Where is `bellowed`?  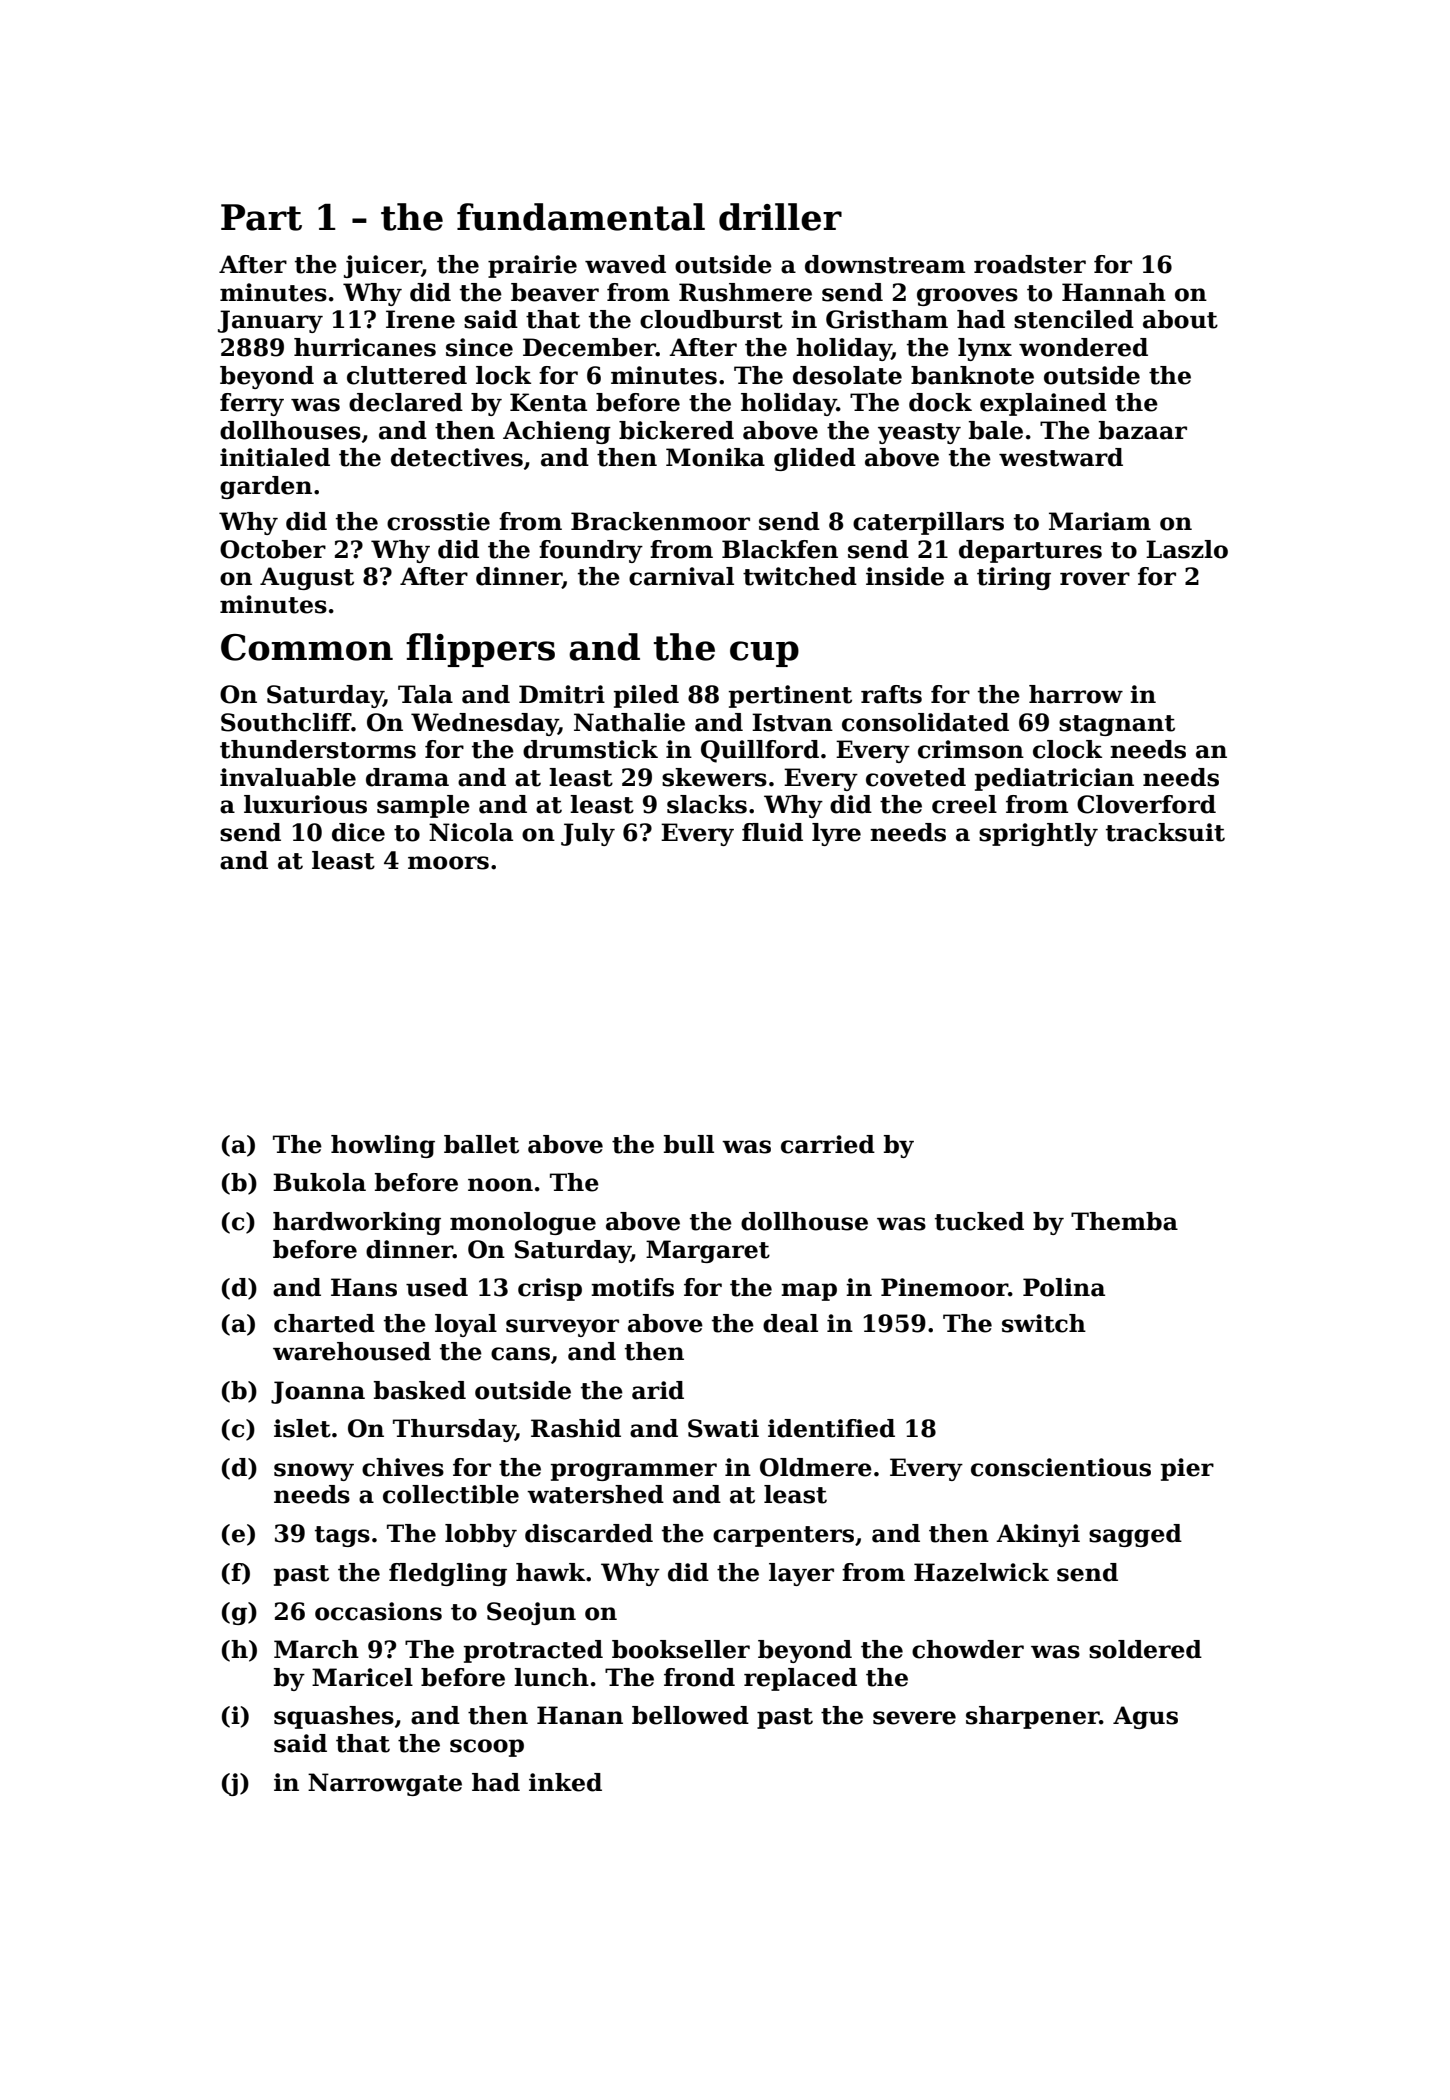
bellowed is located at coordinates (690, 1715).
